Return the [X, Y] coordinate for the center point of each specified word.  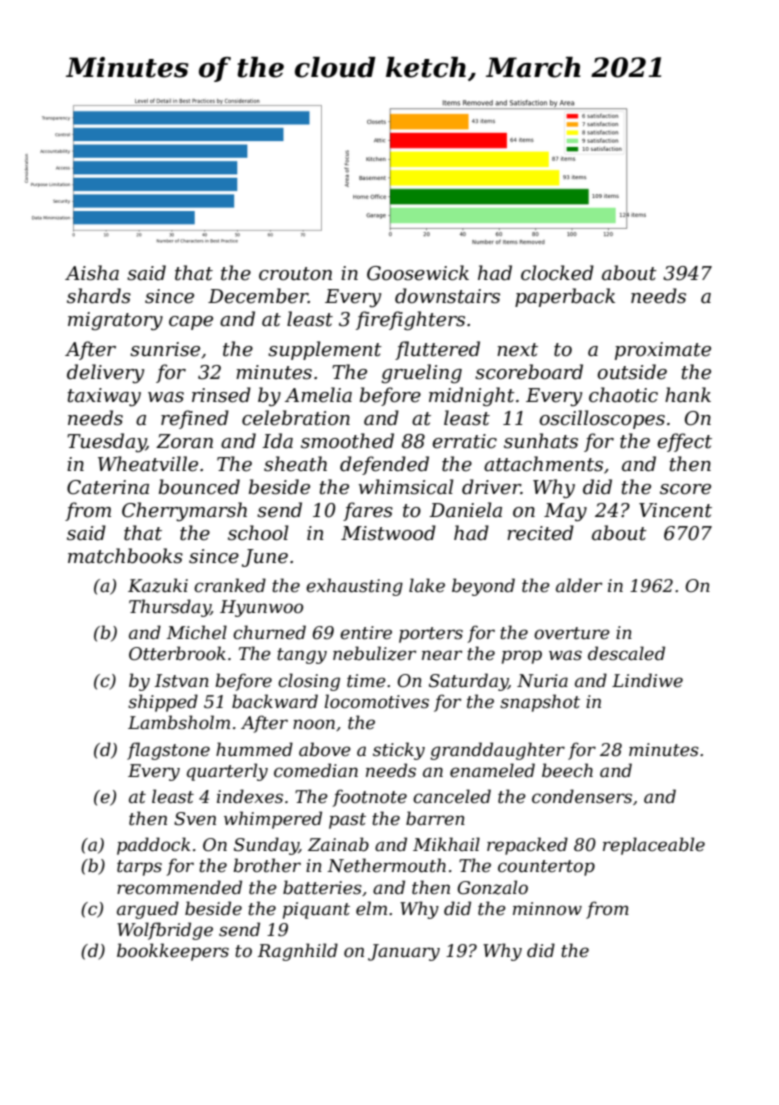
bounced [199, 487]
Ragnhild [298, 952]
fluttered [437, 350]
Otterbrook [177, 653]
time [366, 681]
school [258, 533]
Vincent [675, 510]
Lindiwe [647, 680]
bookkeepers [173, 952]
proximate [663, 351]
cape [191, 323]
